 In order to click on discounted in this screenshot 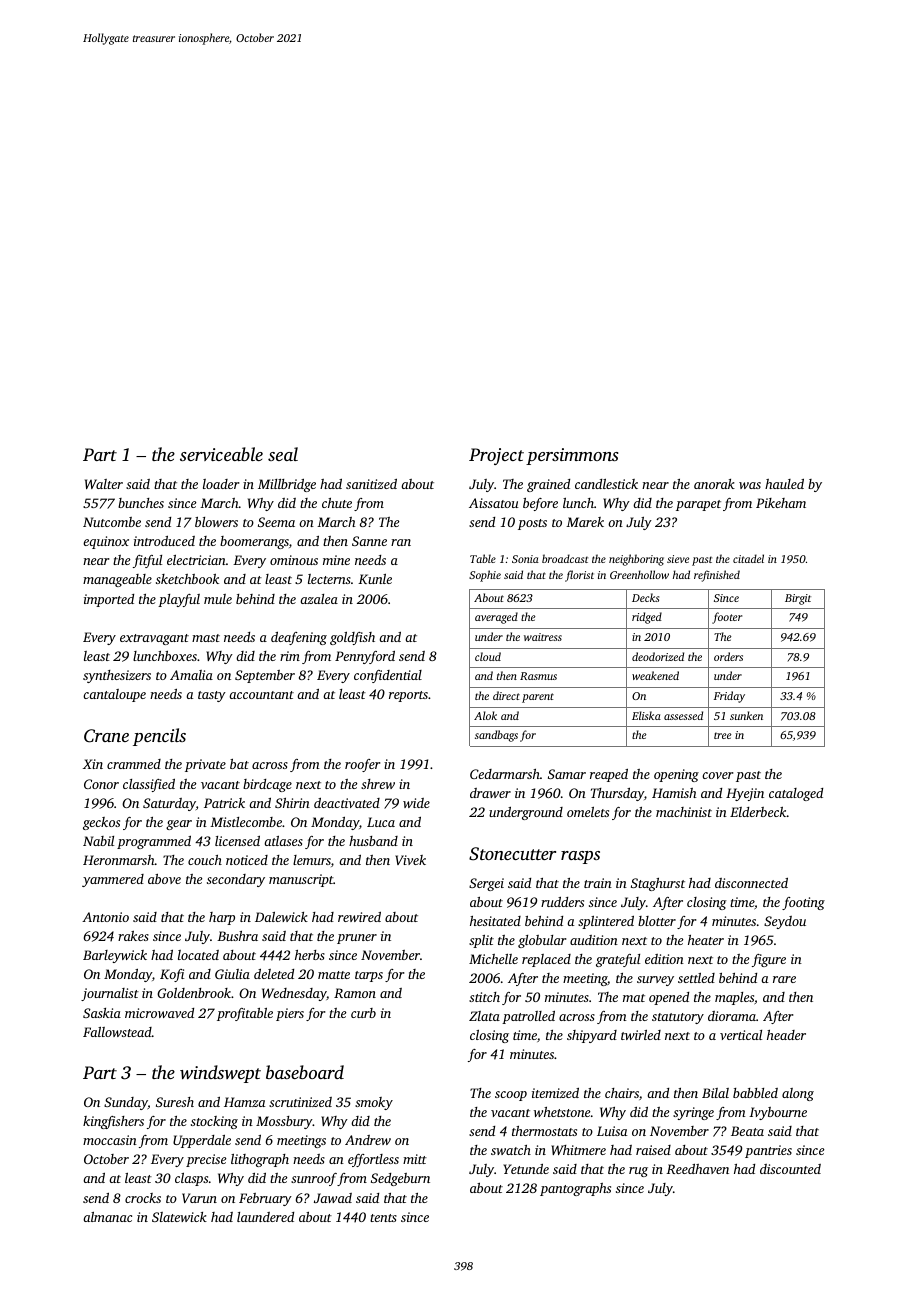, I will do `click(790, 1169)`.
